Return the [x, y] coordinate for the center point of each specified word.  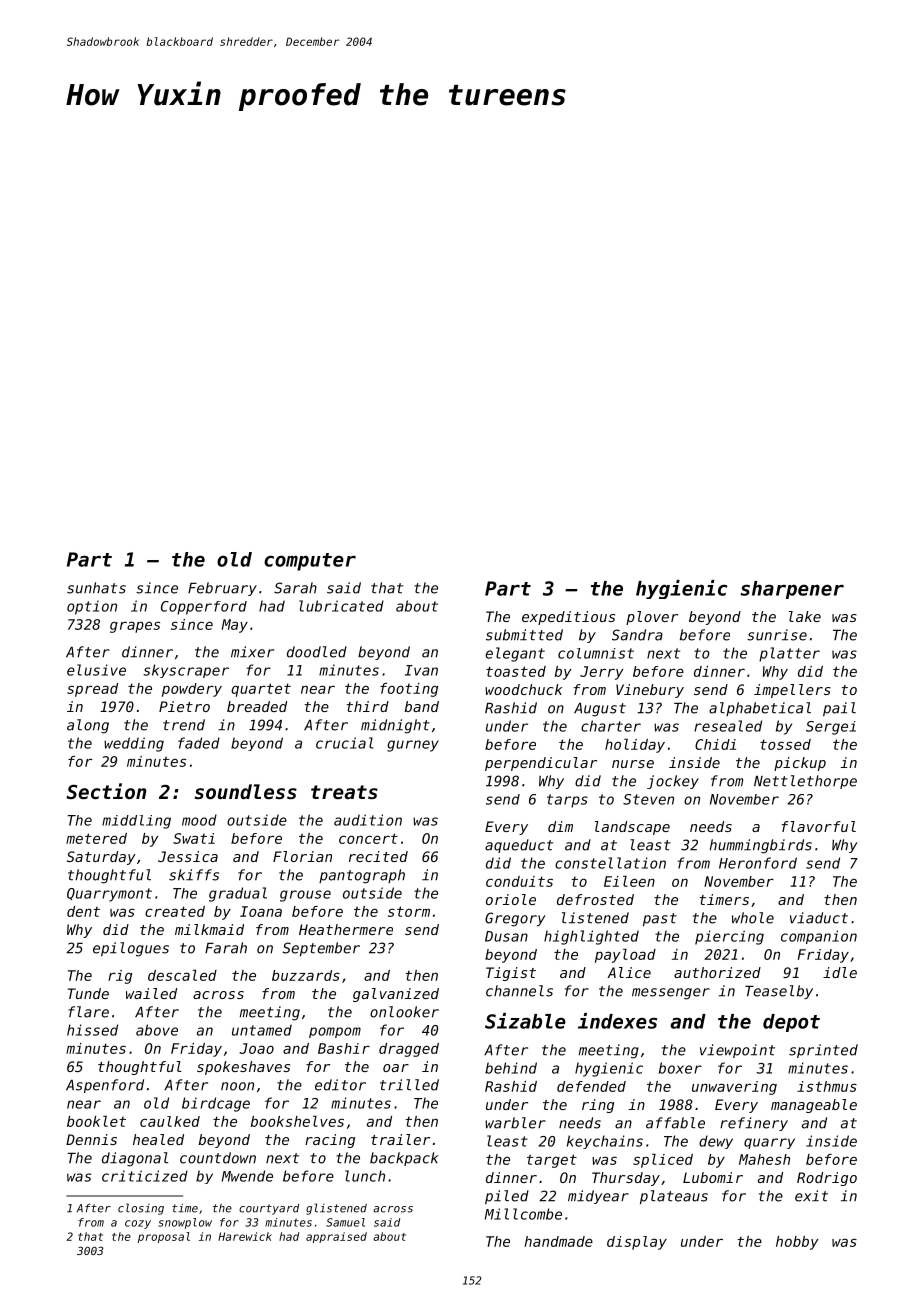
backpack [404, 1159]
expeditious [568, 618]
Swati [194, 838]
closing [141, 1209]
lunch [365, 1176]
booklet [96, 1121]
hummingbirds [760, 846]
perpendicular [541, 764]
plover [652, 618]
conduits [519, 881]
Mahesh [764, 1159]
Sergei [831, 728]
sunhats [96, 588]
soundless [246, 791]
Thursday [626, 1179]
